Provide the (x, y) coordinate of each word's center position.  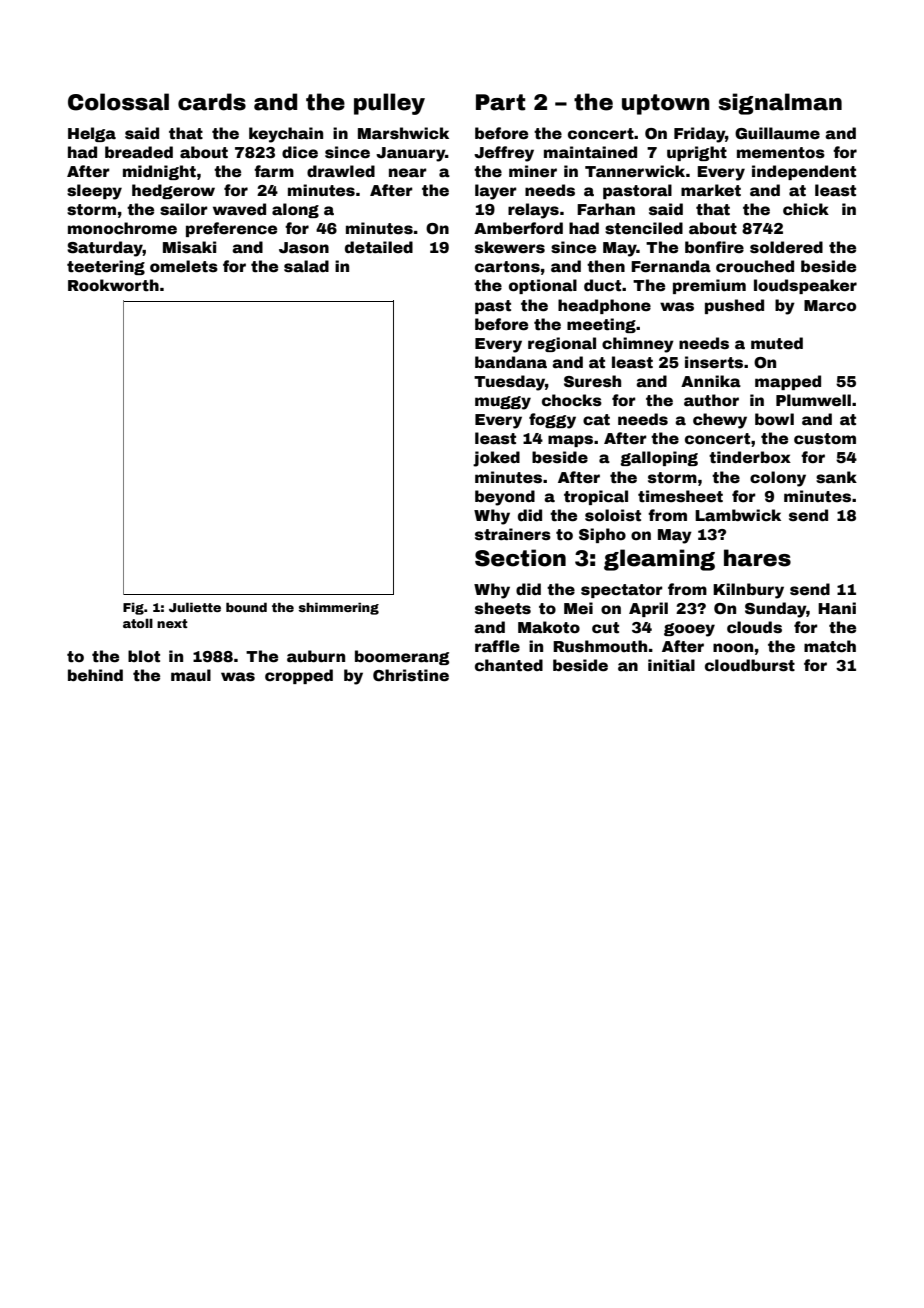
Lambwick (738, 515)
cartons (507, 267)
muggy (503, 403)
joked (496, 459)
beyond (505, 498)
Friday (699, 135)
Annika (711, 381)
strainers (513, 534)
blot (144, 656)
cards (212, 102)
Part (500, 102)
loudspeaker (805, 286)
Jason (304, 248)
